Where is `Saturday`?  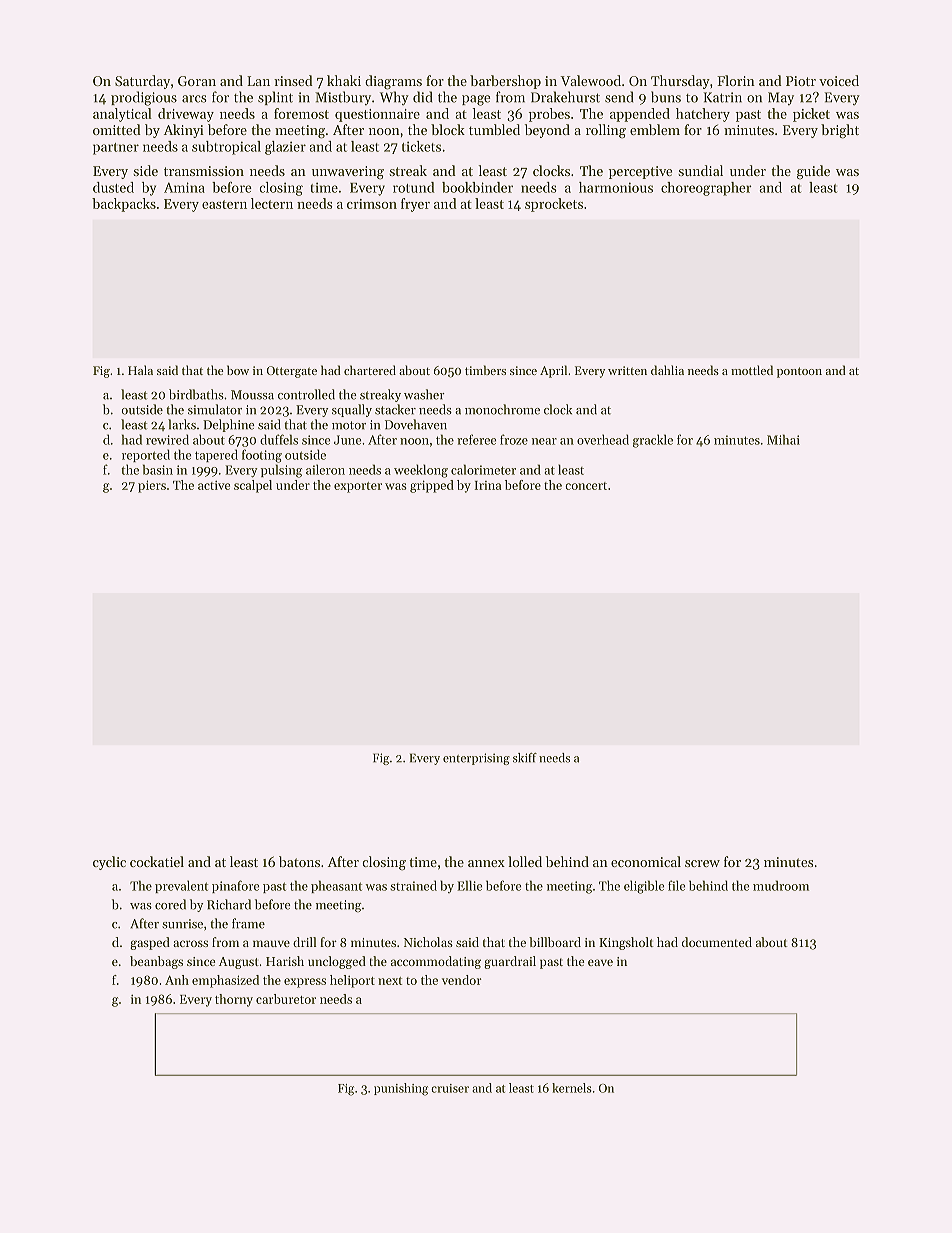 Saturday is located at coordinates (142, 82).
